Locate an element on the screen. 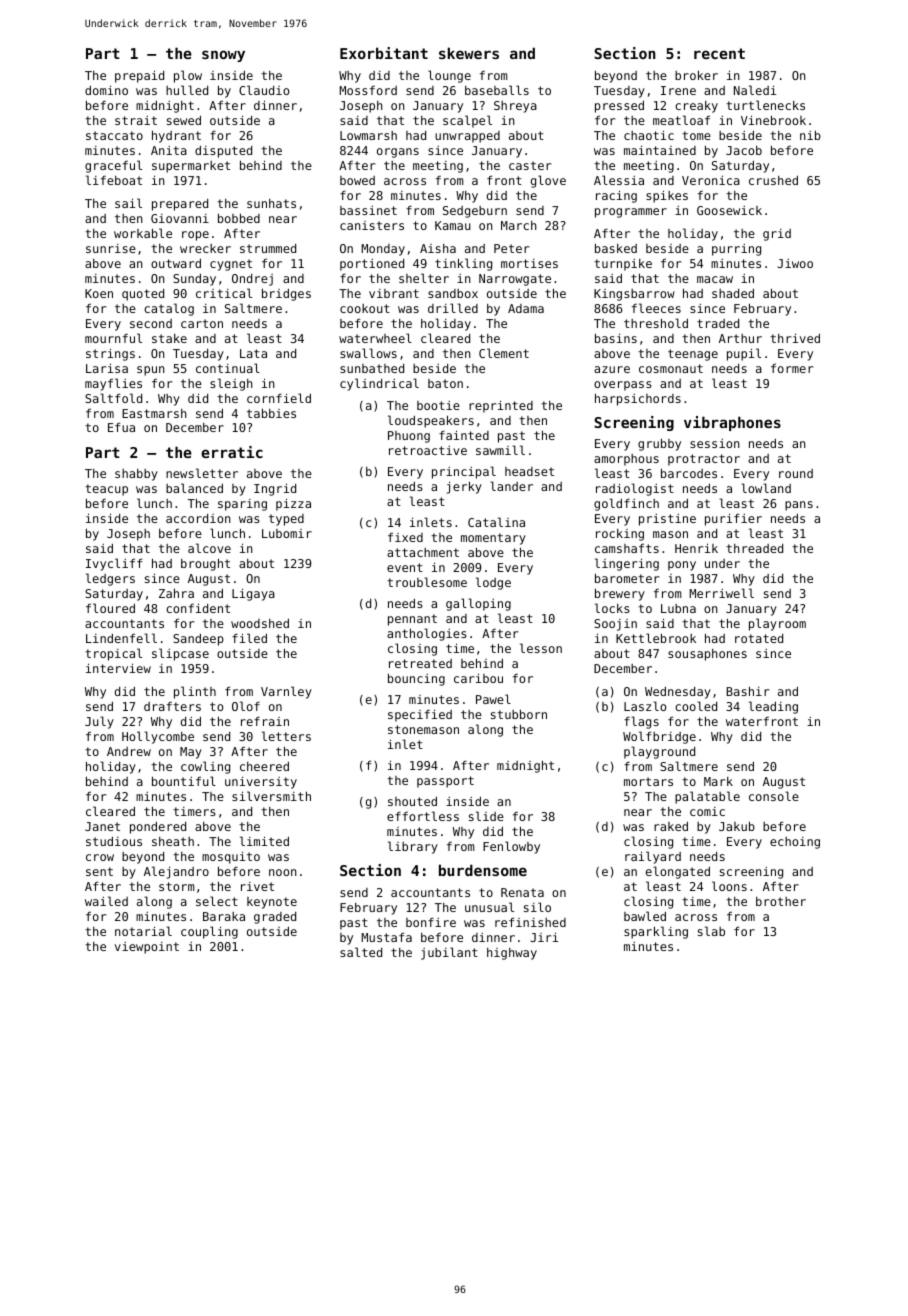 This screenshot has height=1316, width=908. Adama is located at coordinates (526, 308).
